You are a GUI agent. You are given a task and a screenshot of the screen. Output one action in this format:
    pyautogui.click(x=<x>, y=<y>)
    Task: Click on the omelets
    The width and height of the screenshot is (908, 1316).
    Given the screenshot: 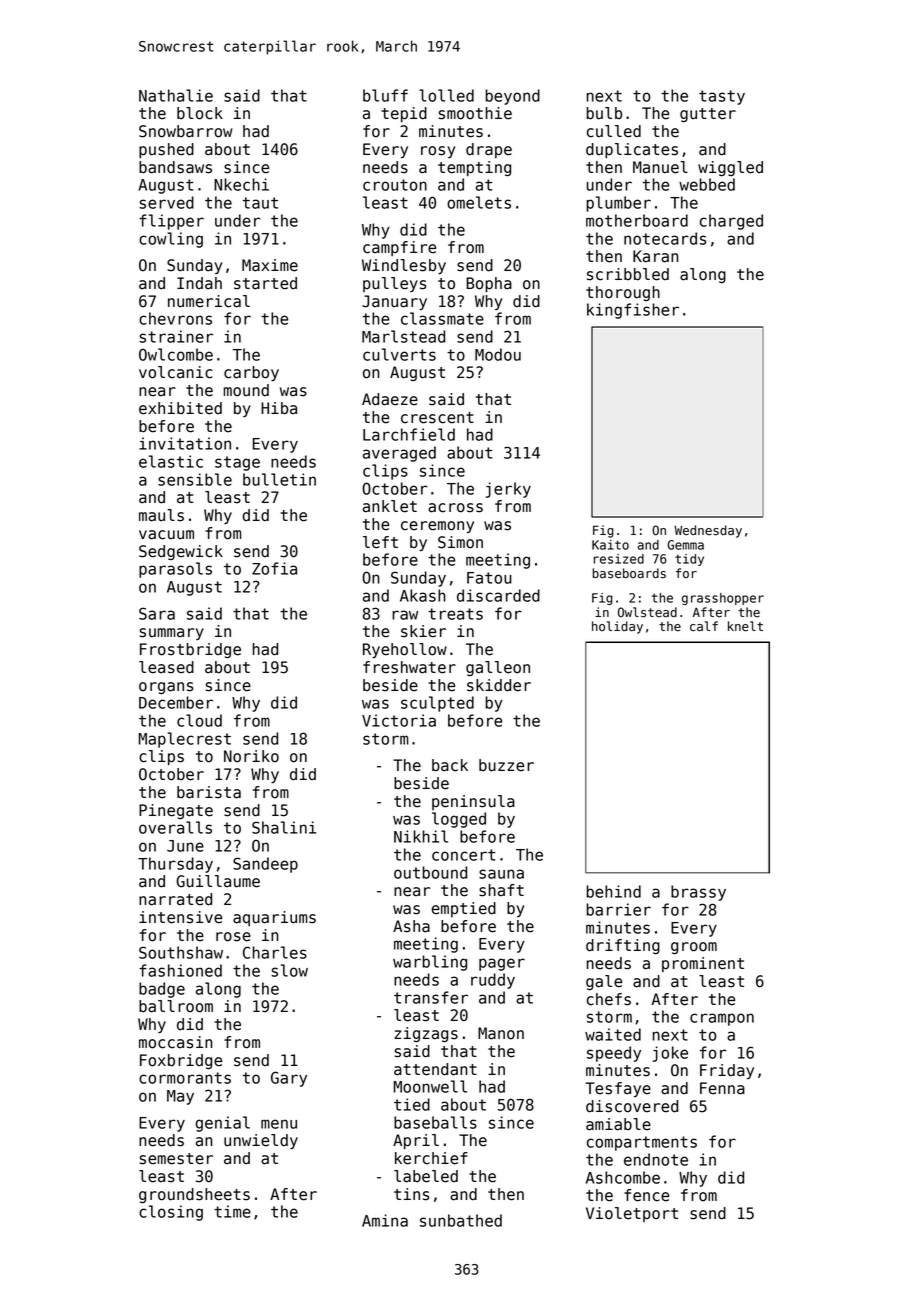 What is the action you would take?
    pyautogui.click(x=479, y=202)
